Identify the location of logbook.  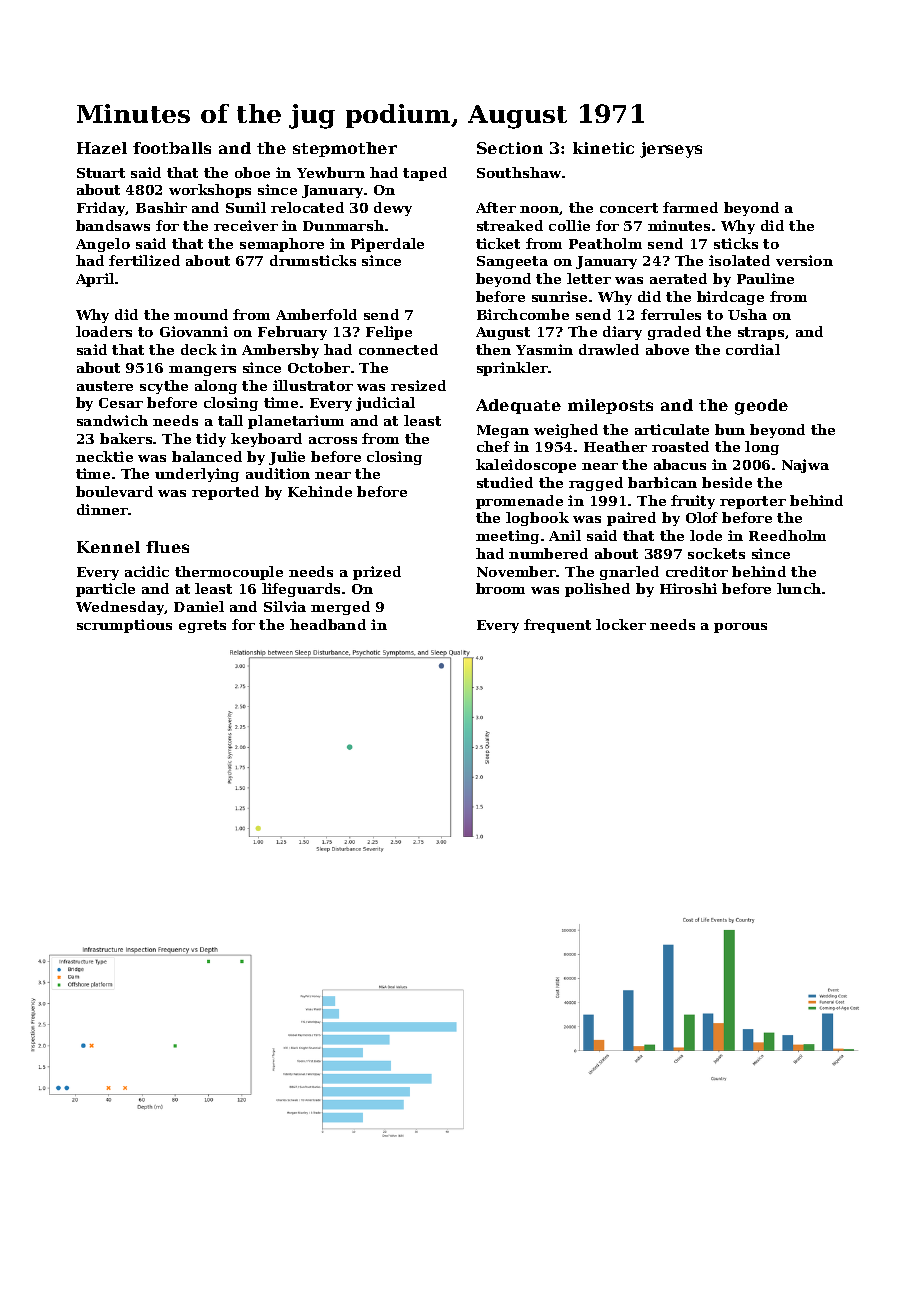
(537, 519).
